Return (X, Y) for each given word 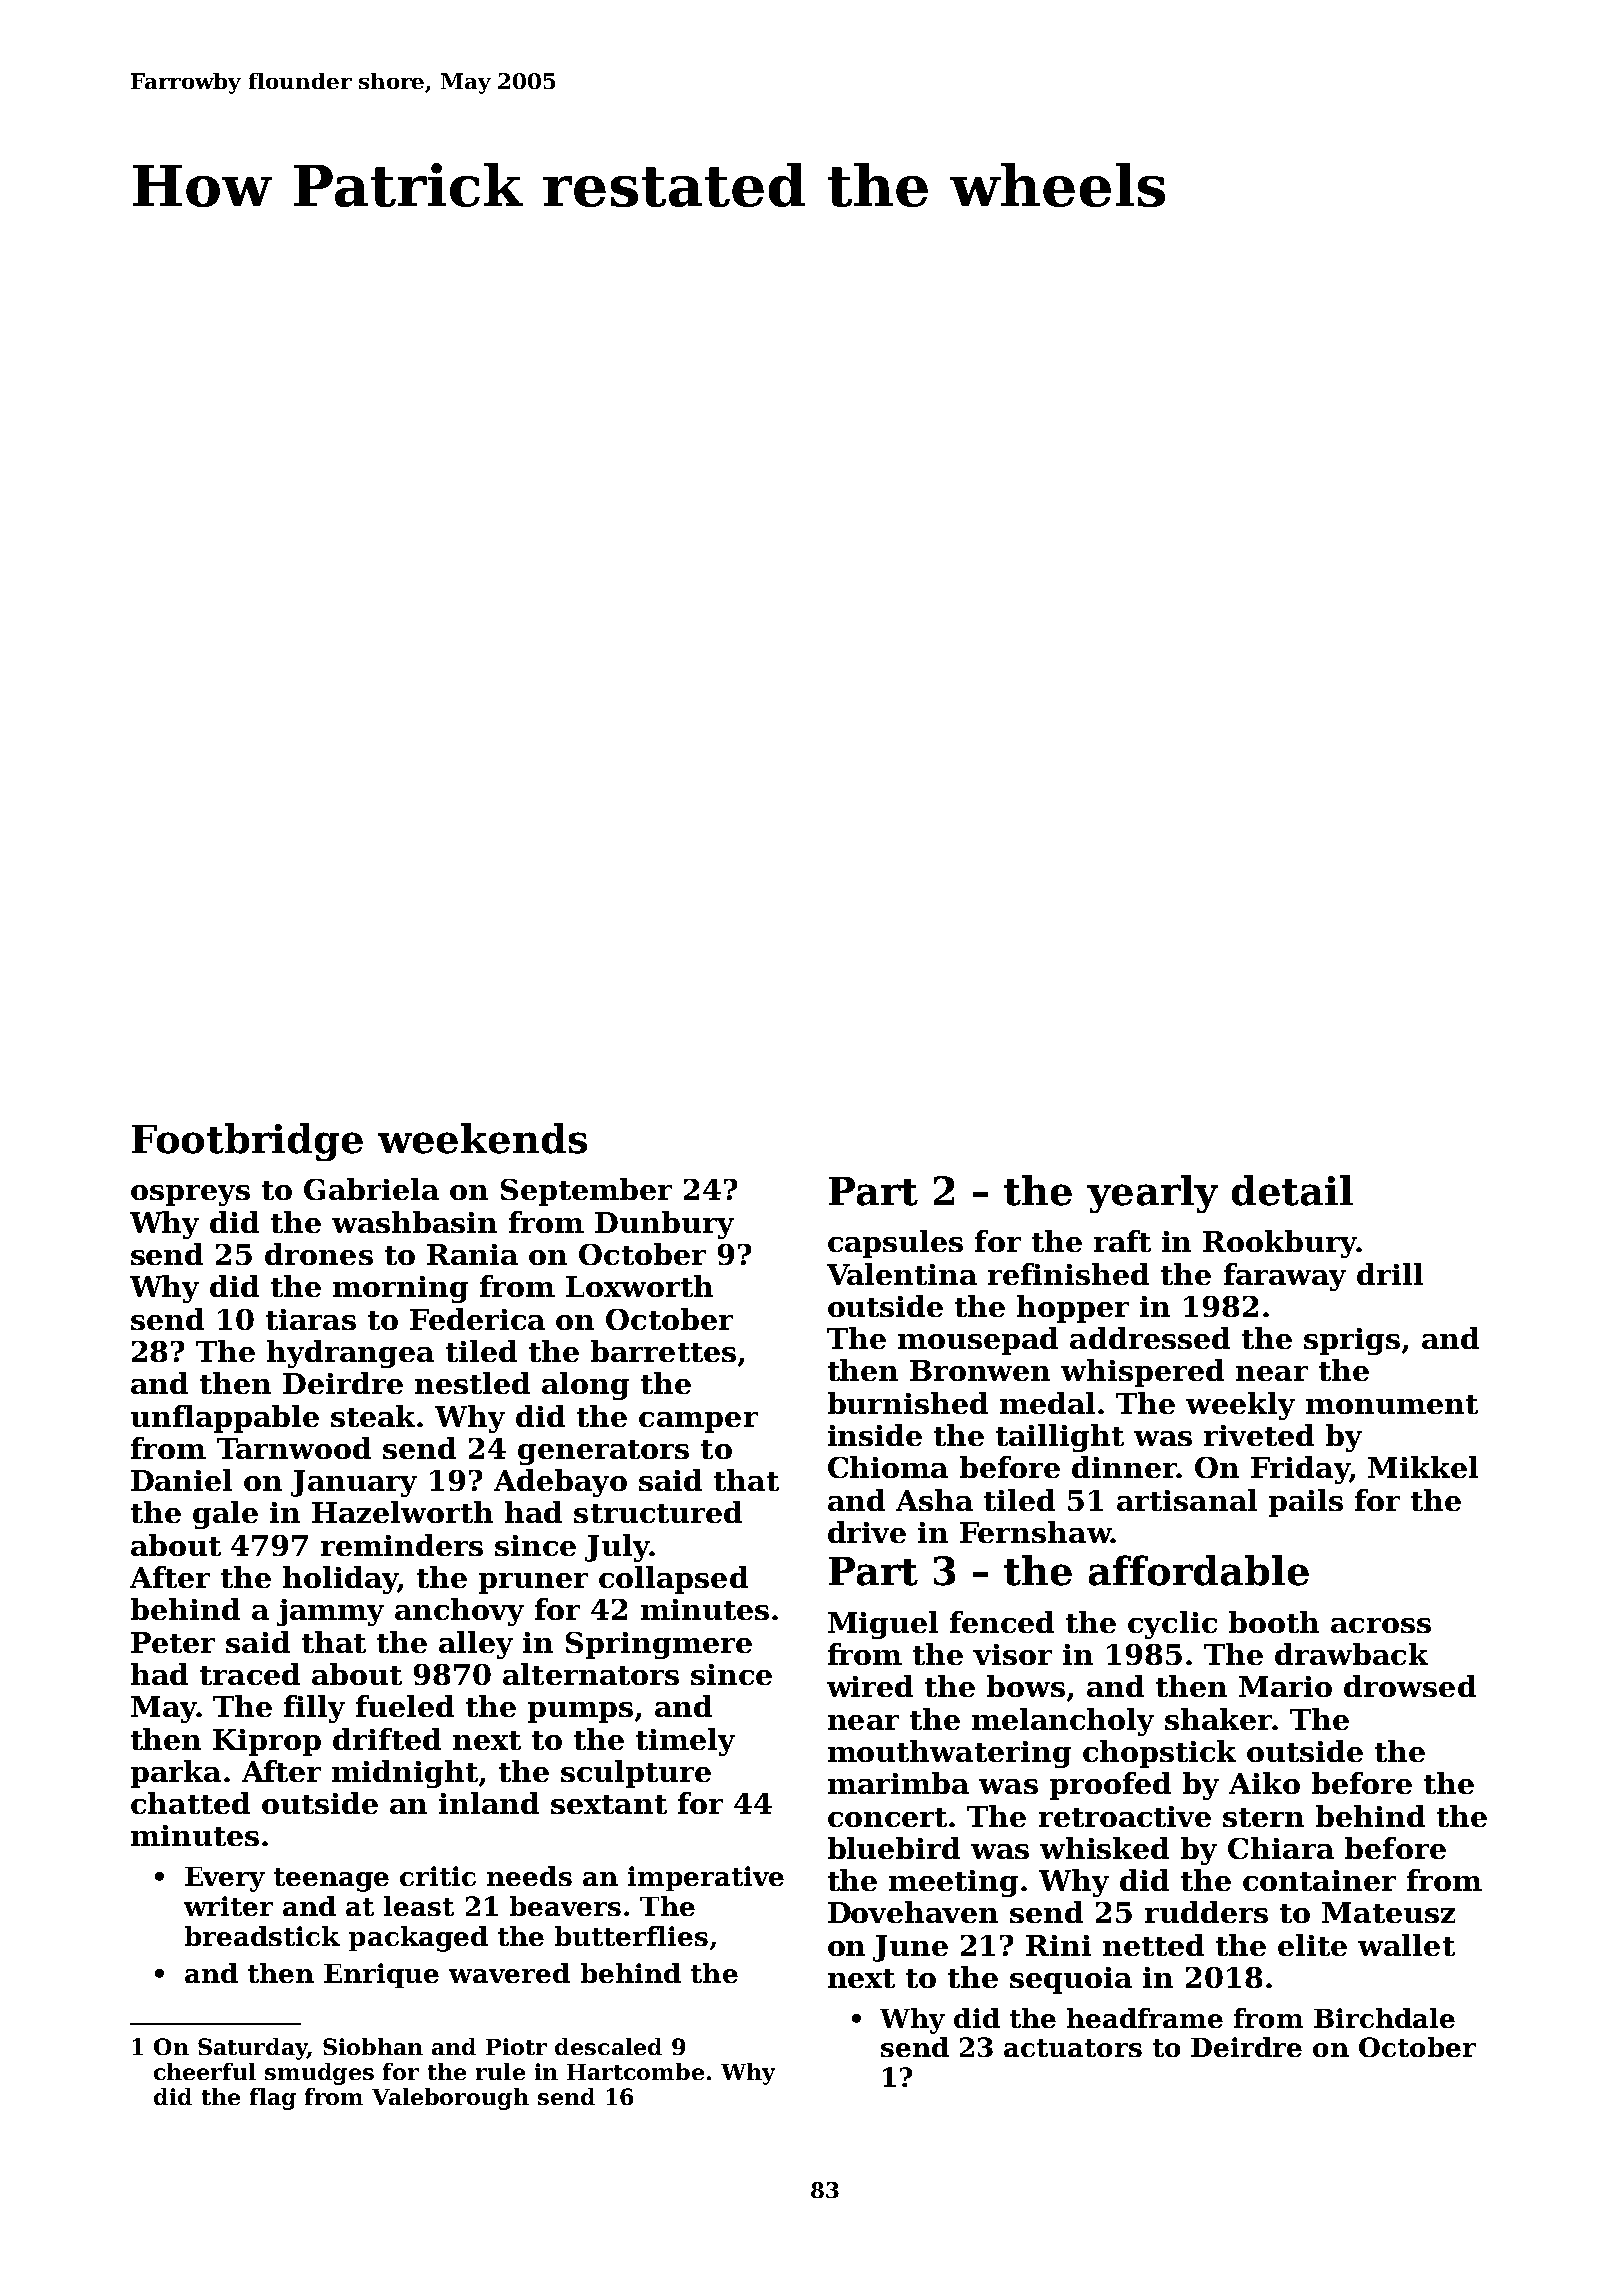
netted (1153, 1945)
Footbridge (247, 1142)
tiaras (311, 1319)
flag (273, 2099)
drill (1390, 1274)
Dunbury (664, 1225)
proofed (1110, 1786)
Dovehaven (913, 1912)
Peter (173, 1642)
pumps (580, 1712)
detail (1292, 1190)
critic (438, 1876)
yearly (1152, 1194)
